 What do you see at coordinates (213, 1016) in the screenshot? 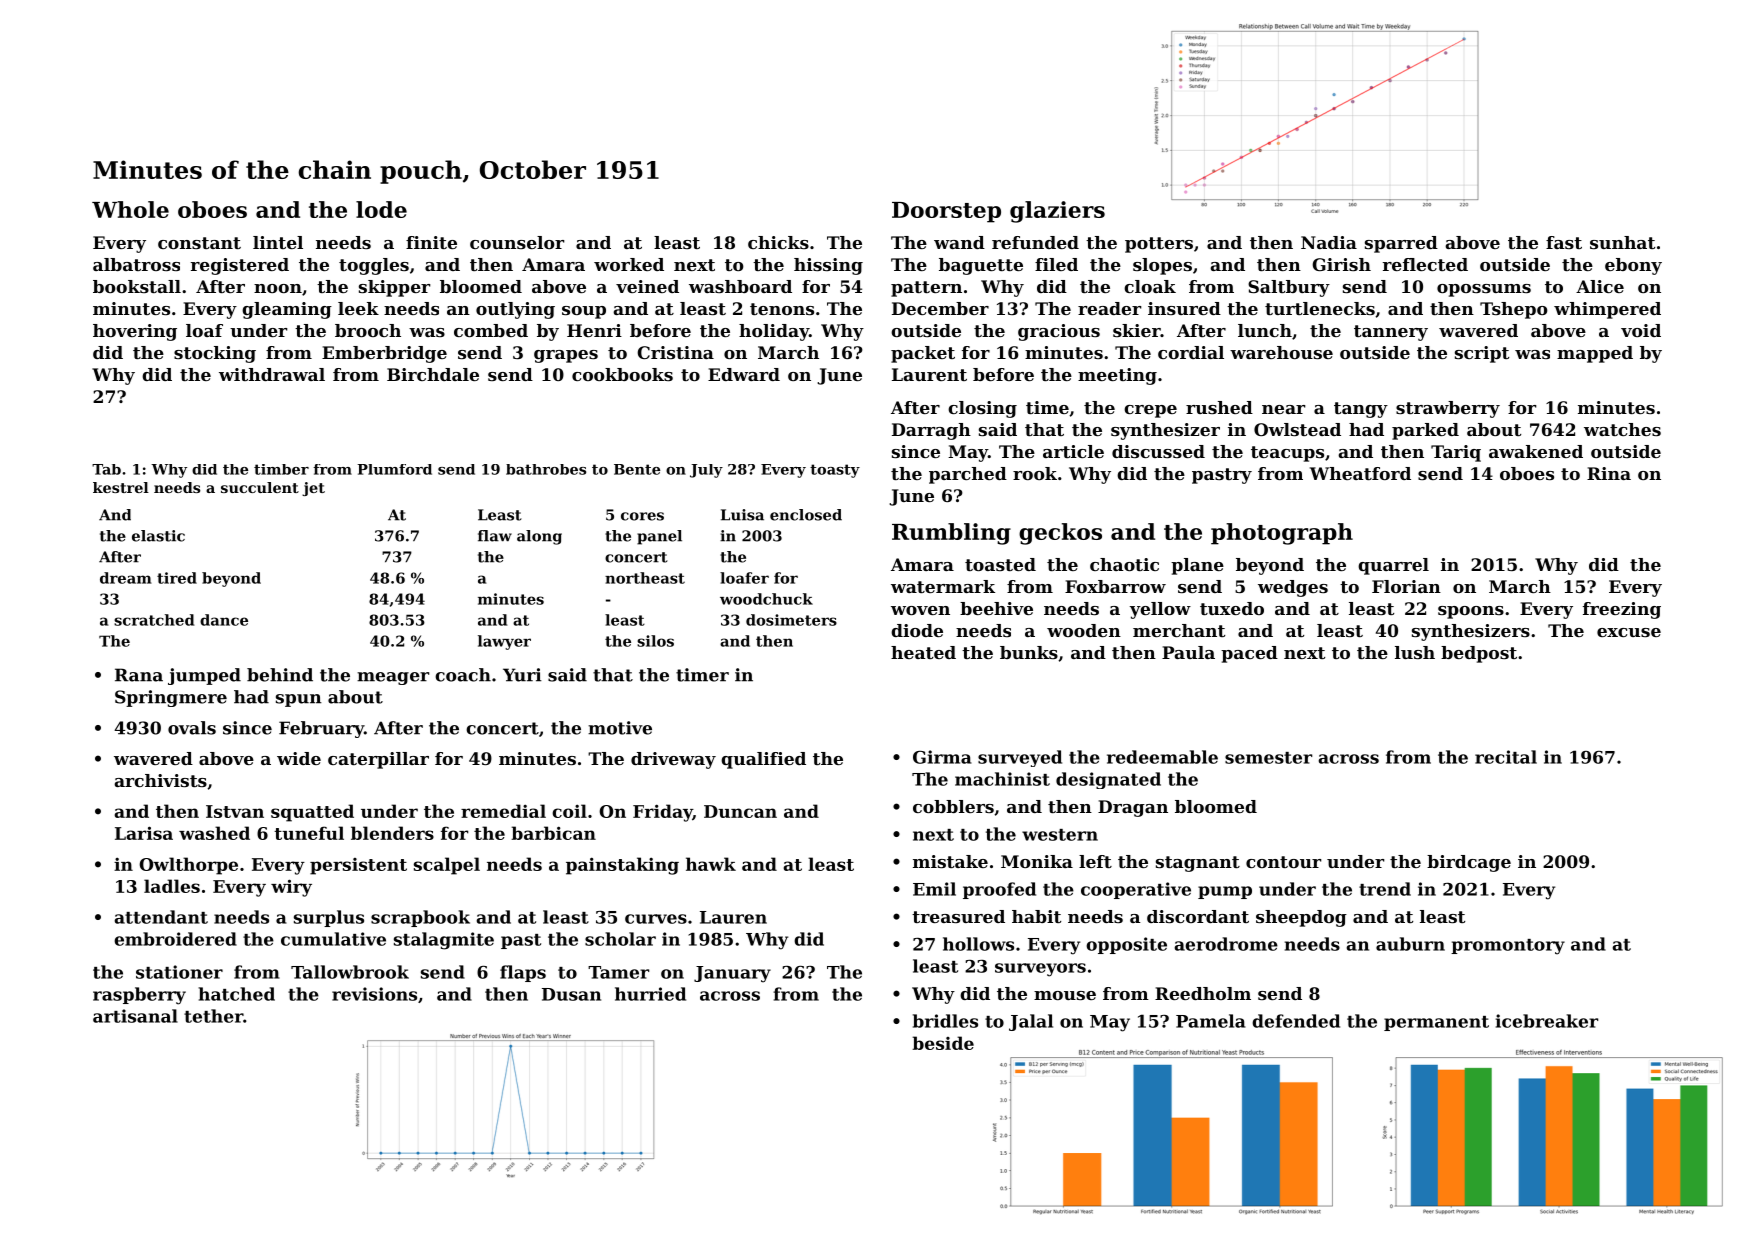
I see `tether` at bounding box center [213, 1016].
